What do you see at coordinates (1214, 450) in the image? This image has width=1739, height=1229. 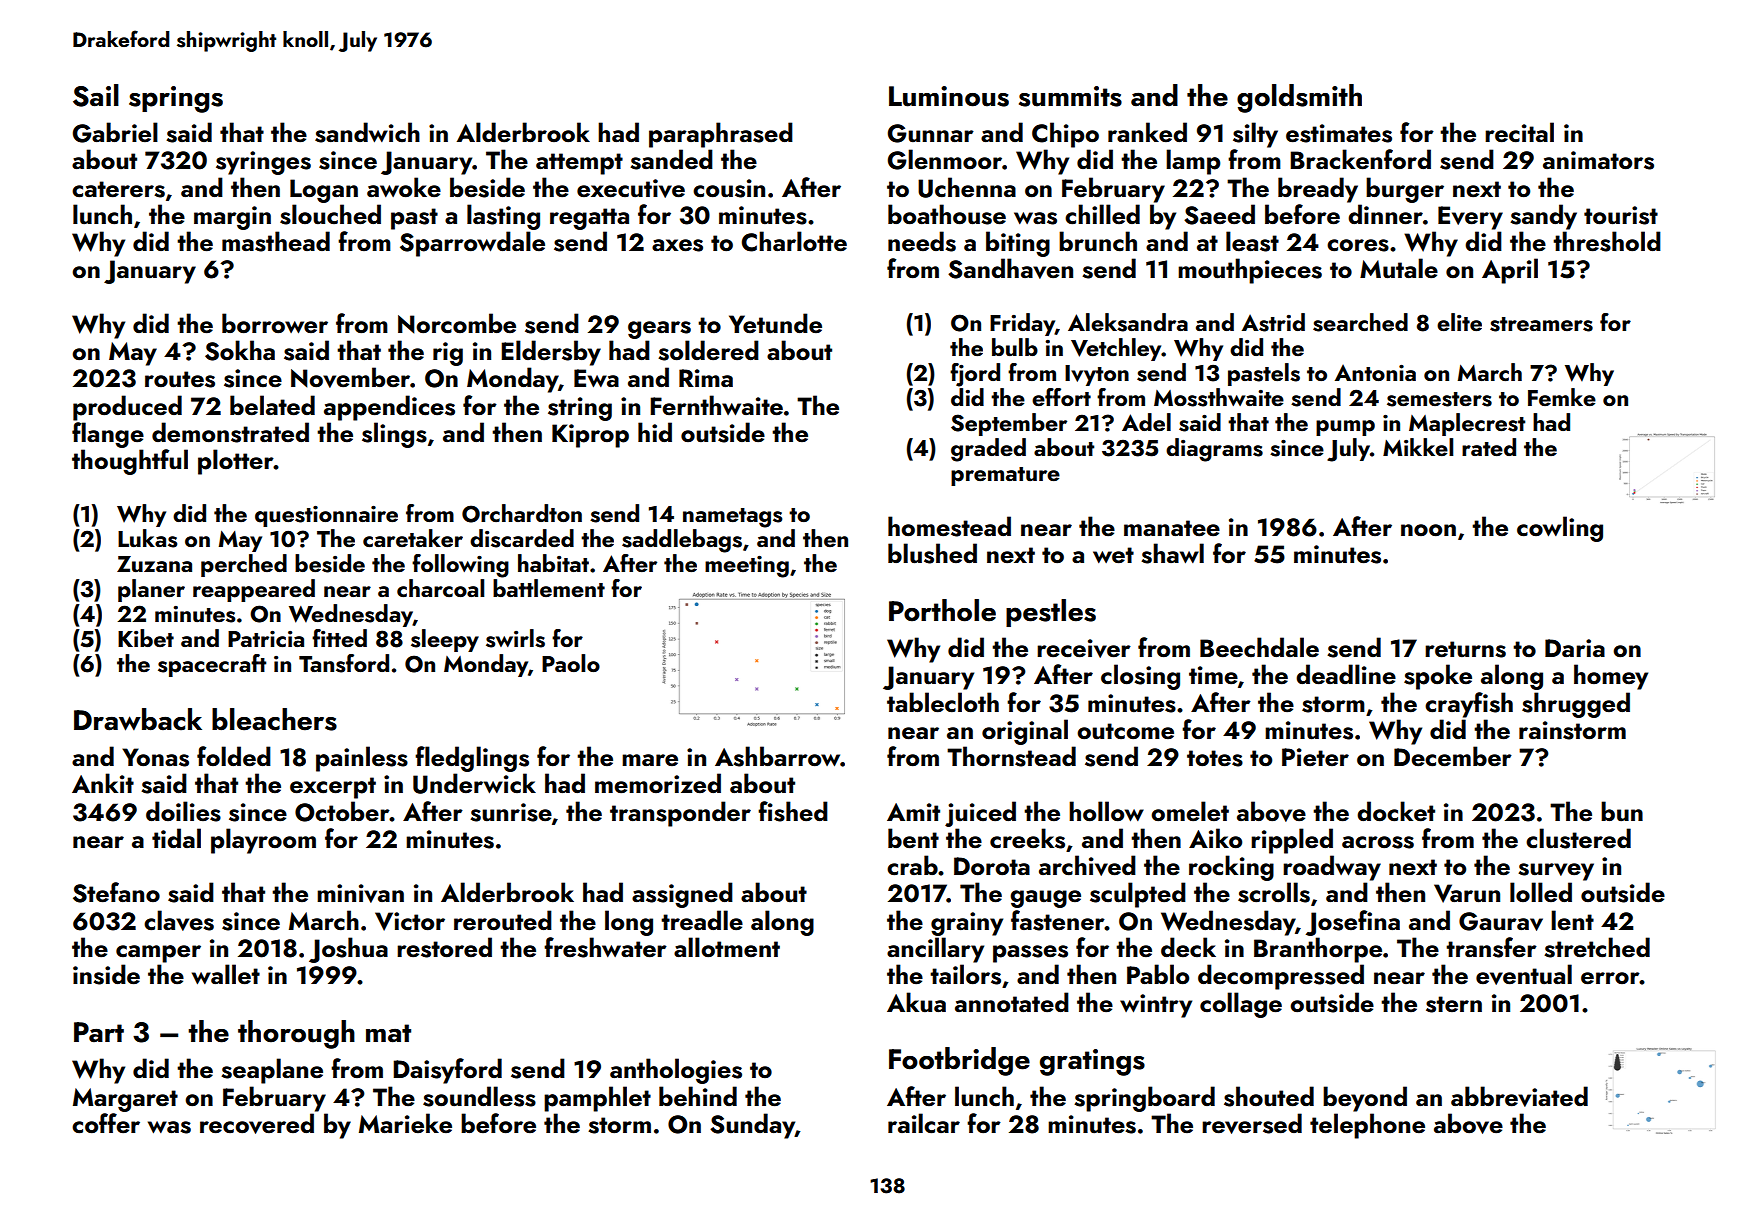 I see `diagrams` at bounding box center [1214, 450].
